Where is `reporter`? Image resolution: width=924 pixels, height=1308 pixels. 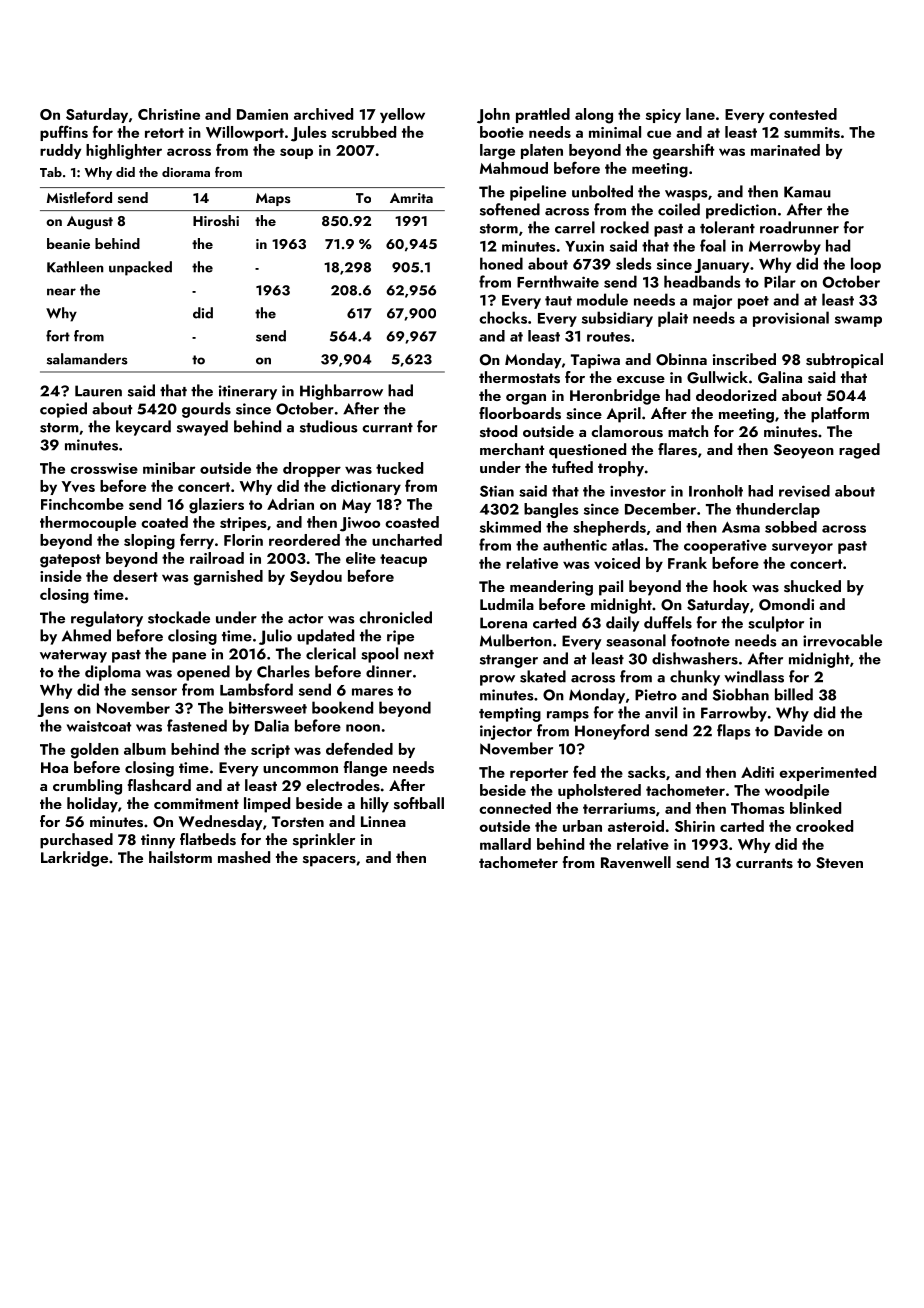
reporter is located at coordinates (539, 774).
